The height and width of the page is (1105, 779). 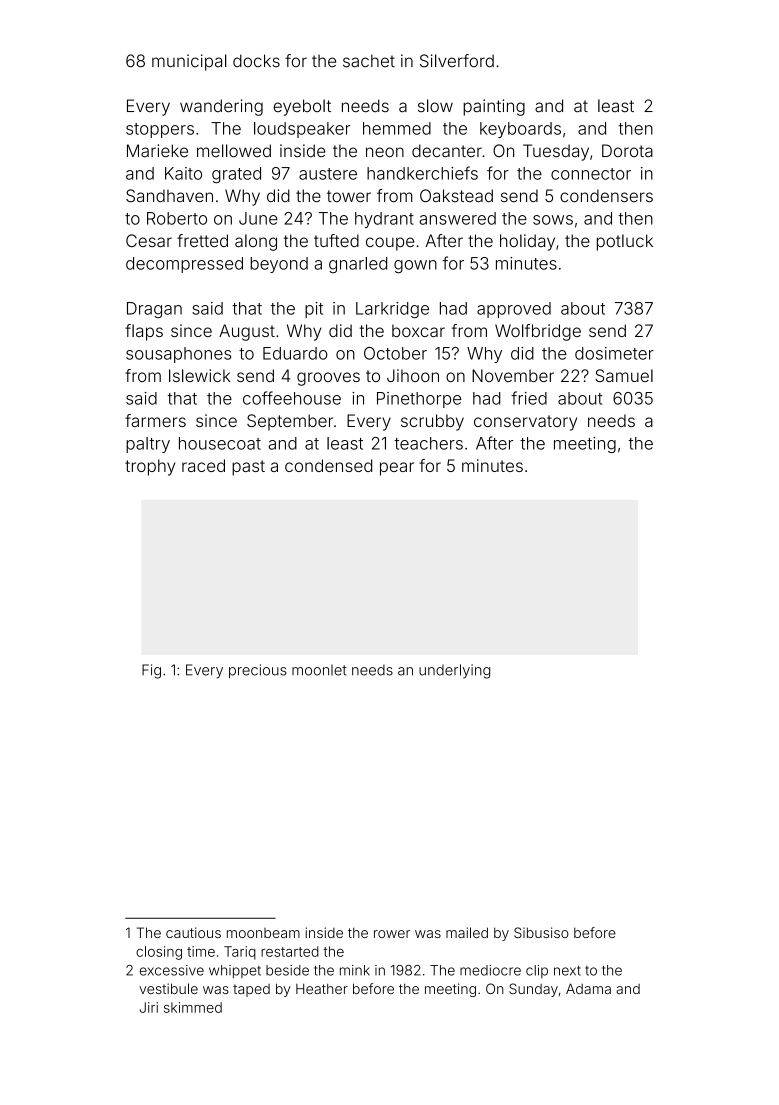 I want to click on Dragan, so click(x=154, y=310).
